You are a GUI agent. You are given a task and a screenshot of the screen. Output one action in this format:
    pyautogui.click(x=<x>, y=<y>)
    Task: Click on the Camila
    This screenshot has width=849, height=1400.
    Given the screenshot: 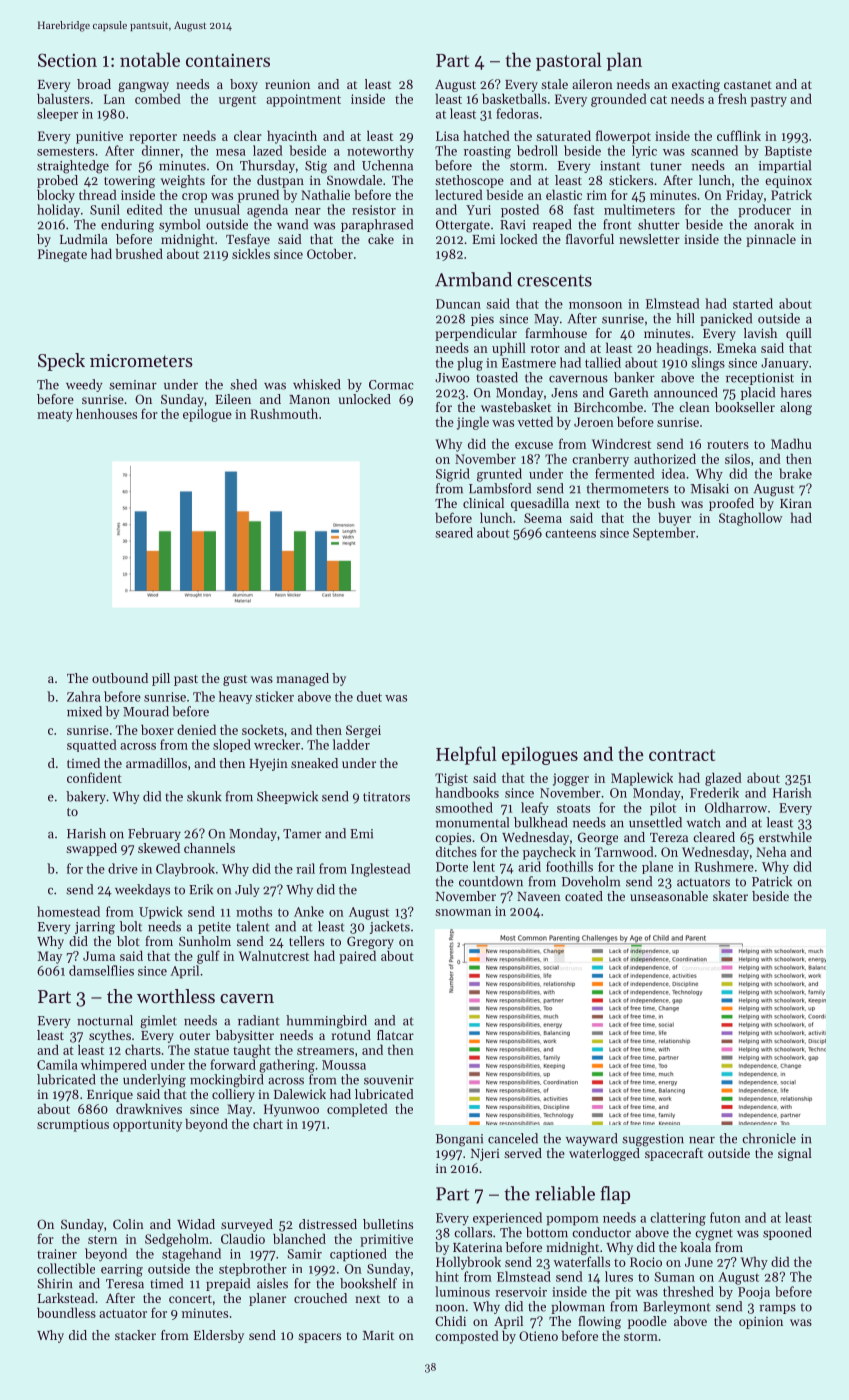 What is the action you would take?
    pyautogui.click(x=57, y=1064)
